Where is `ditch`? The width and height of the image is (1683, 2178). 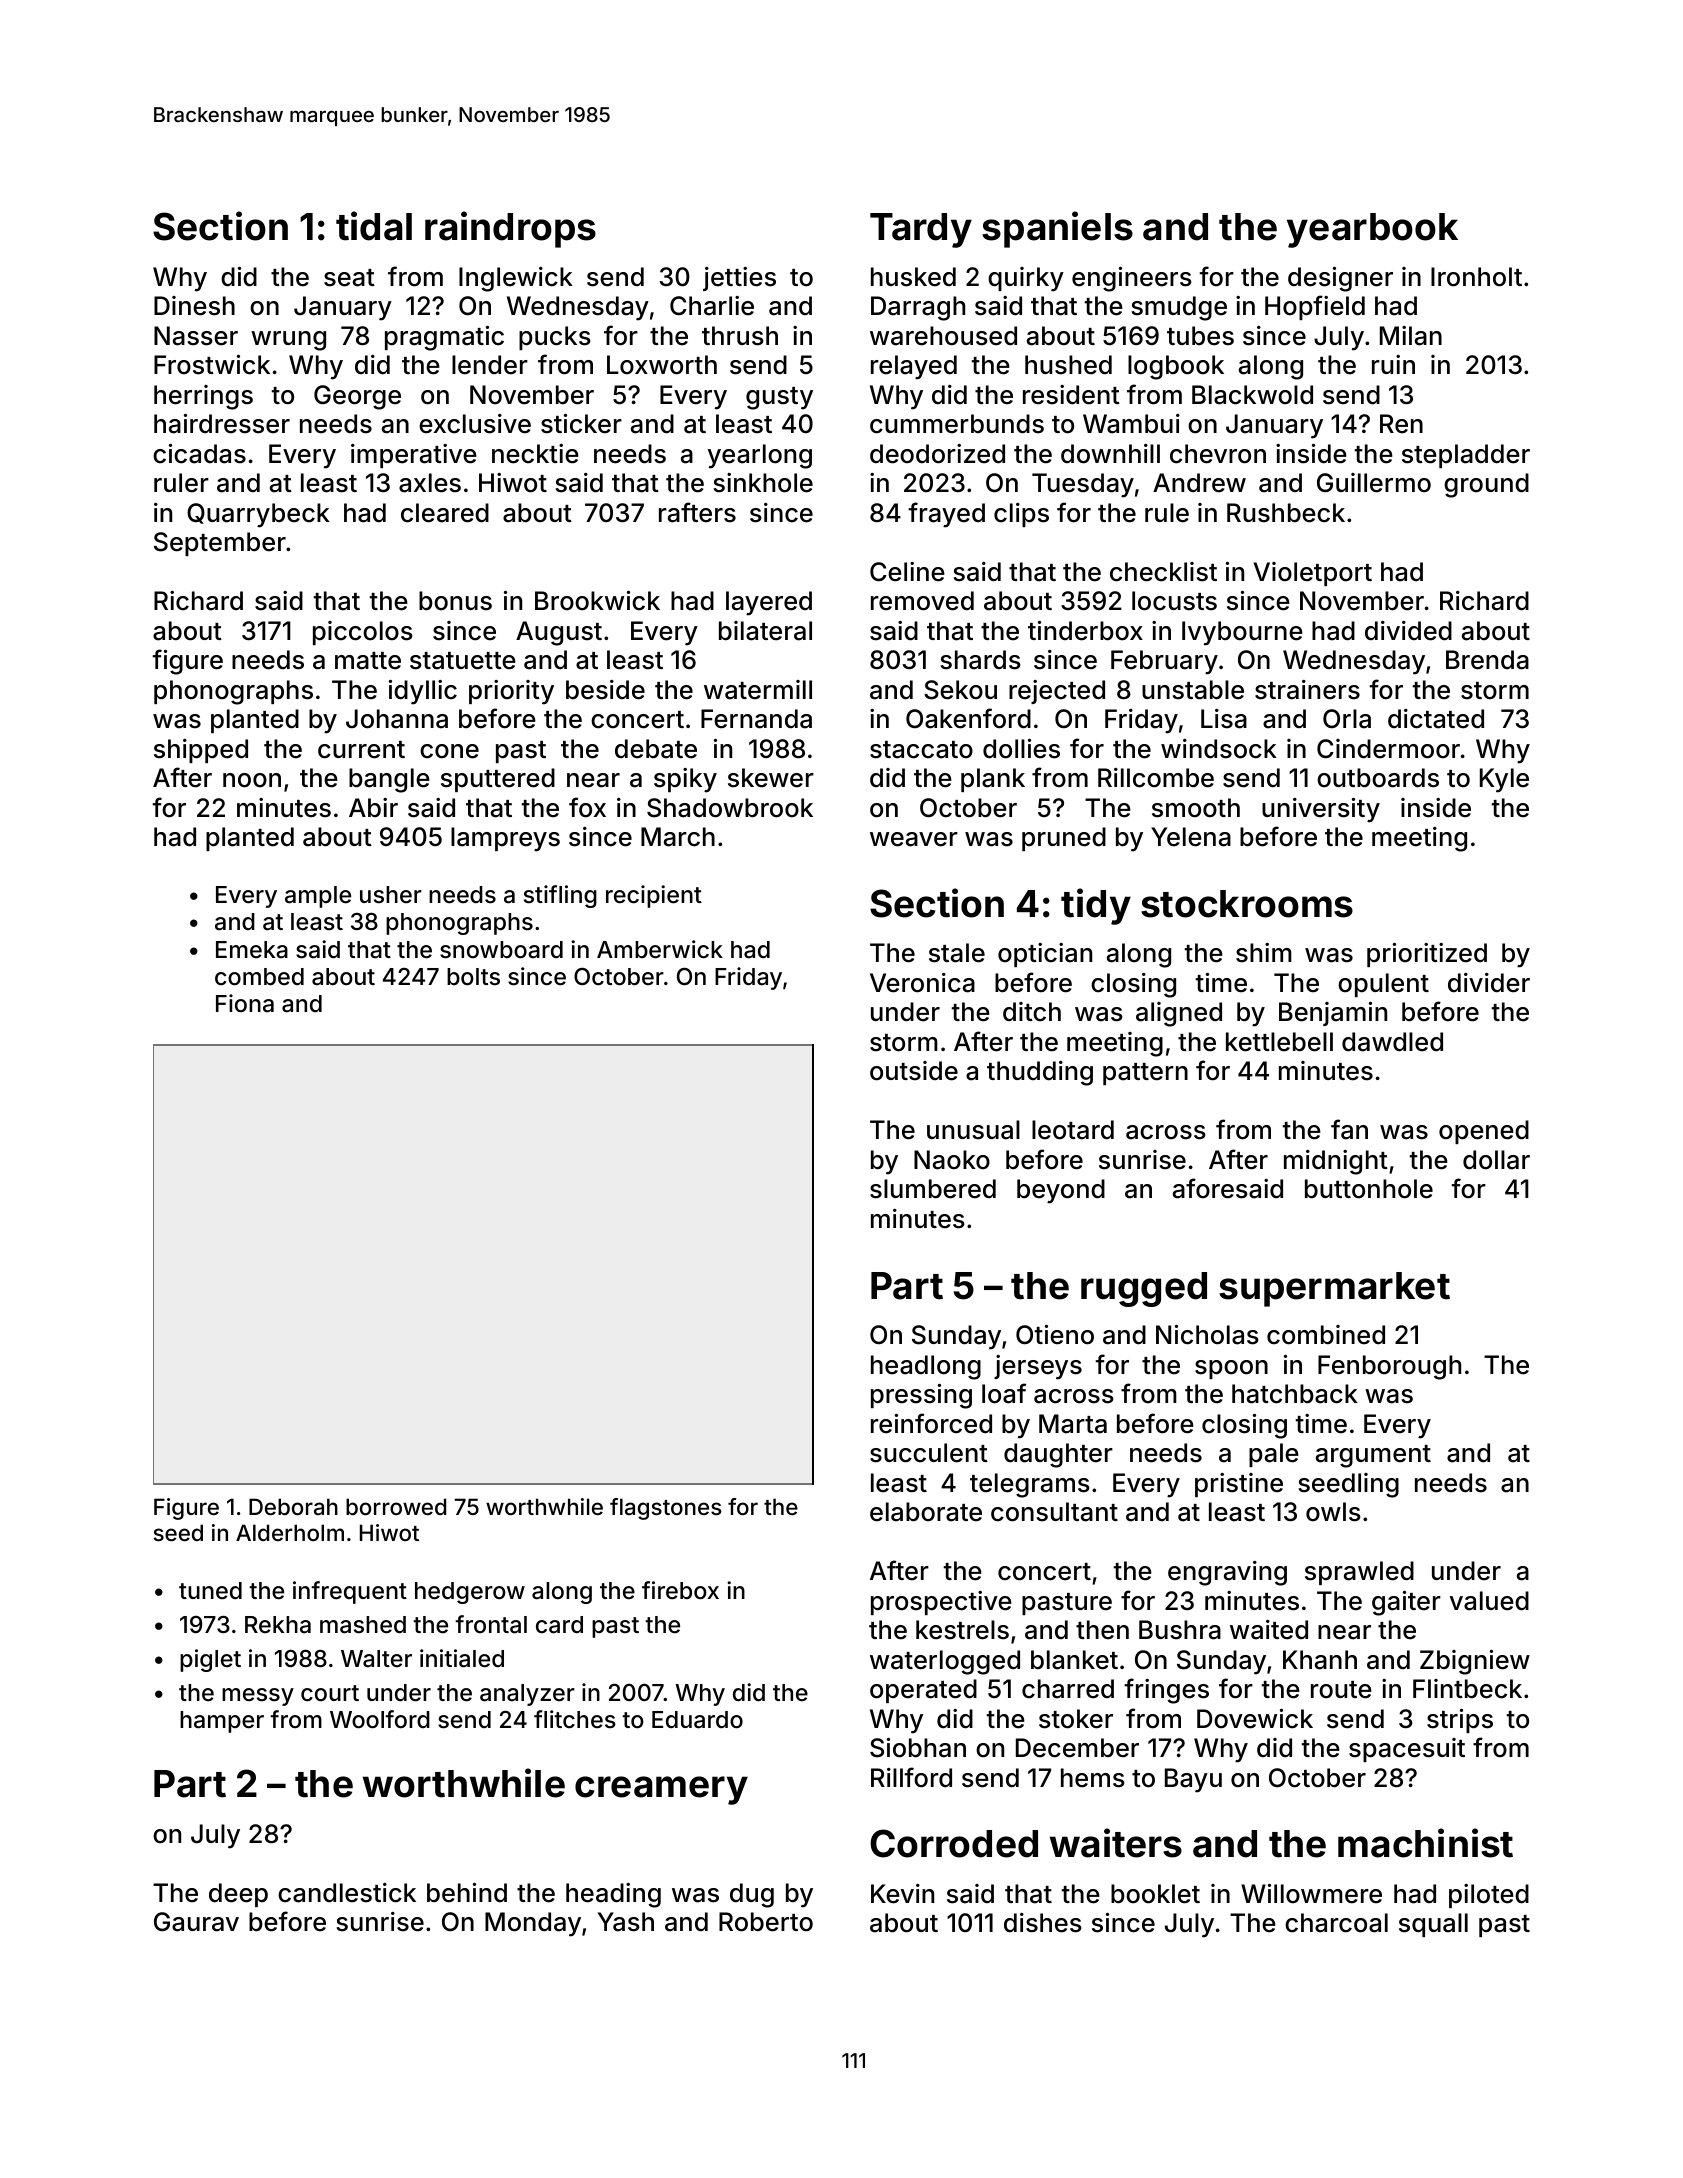
ditch is located at coordinates (1032, 1012).
